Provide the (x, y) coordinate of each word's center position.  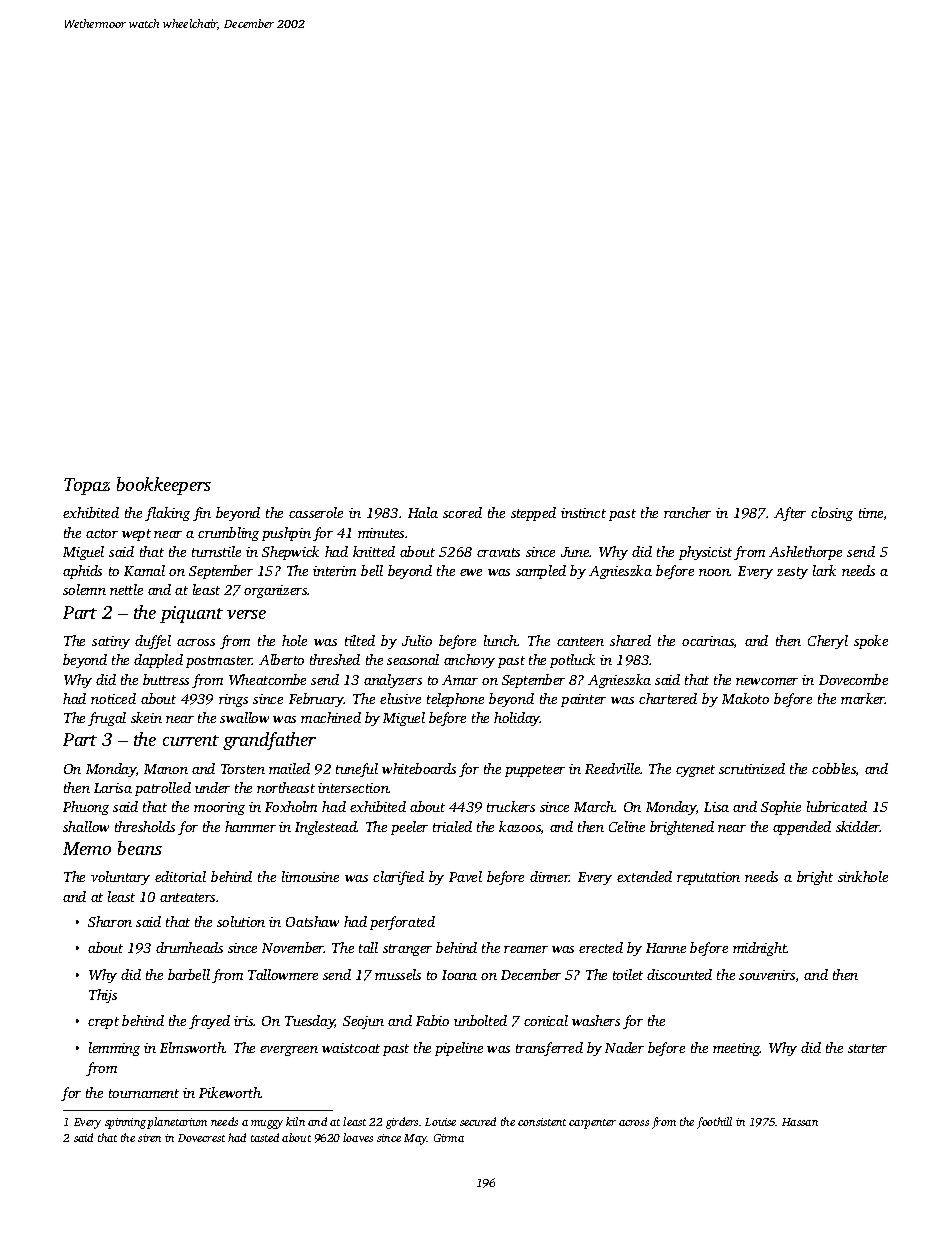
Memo (87, 848)
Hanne (666, 948)
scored (462, 512)
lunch (500, 640)
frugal (107, 719)
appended (802, 828)
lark (824, 570)
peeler (409, 828)
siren (149, 1138)
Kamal (144, 570)
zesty (792, 573)
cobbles (834, 768)
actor (102, 533)
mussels (398, 974)
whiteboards (419, 768)
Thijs (103, 996)
